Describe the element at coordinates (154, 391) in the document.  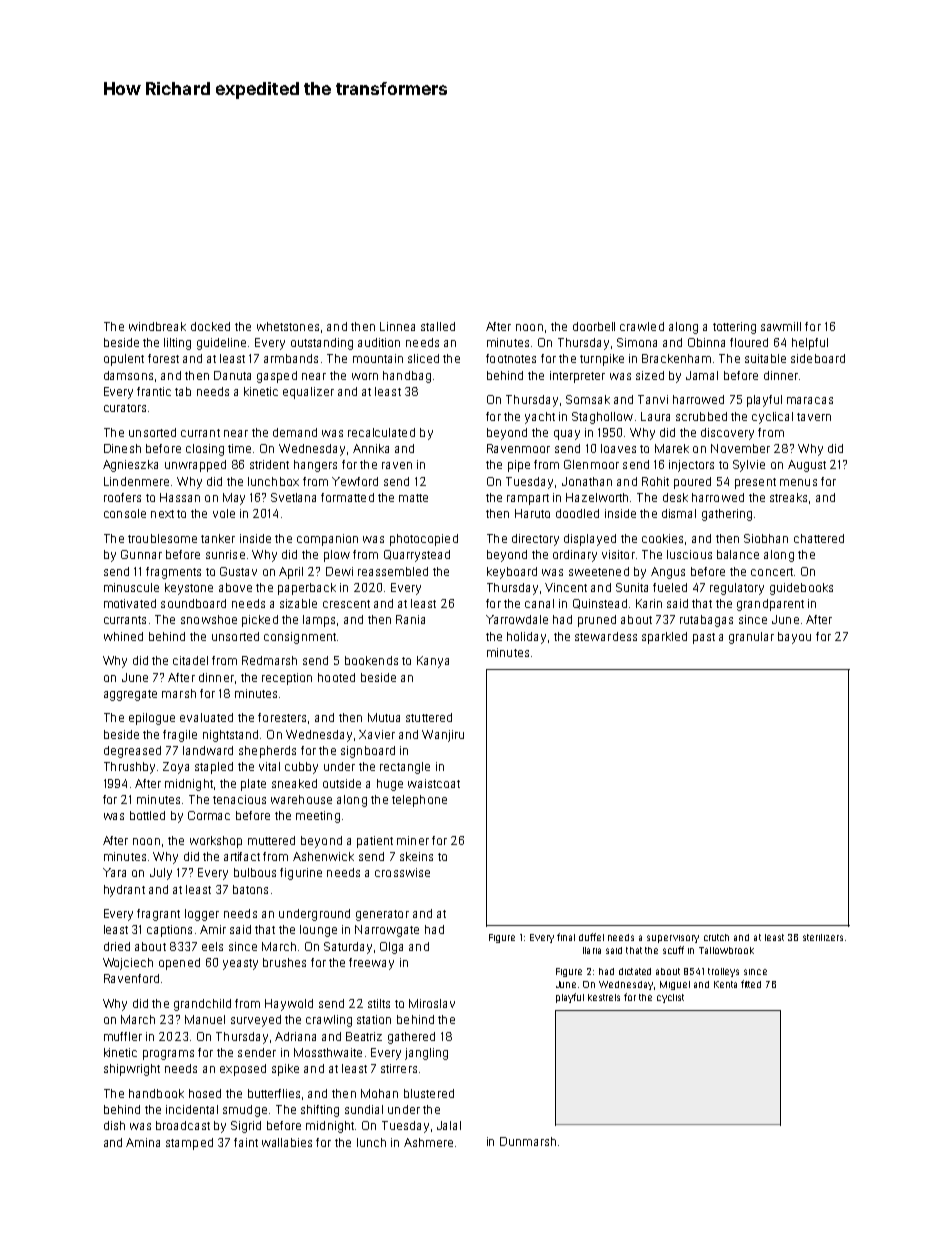
I see `frantic` at that location.
